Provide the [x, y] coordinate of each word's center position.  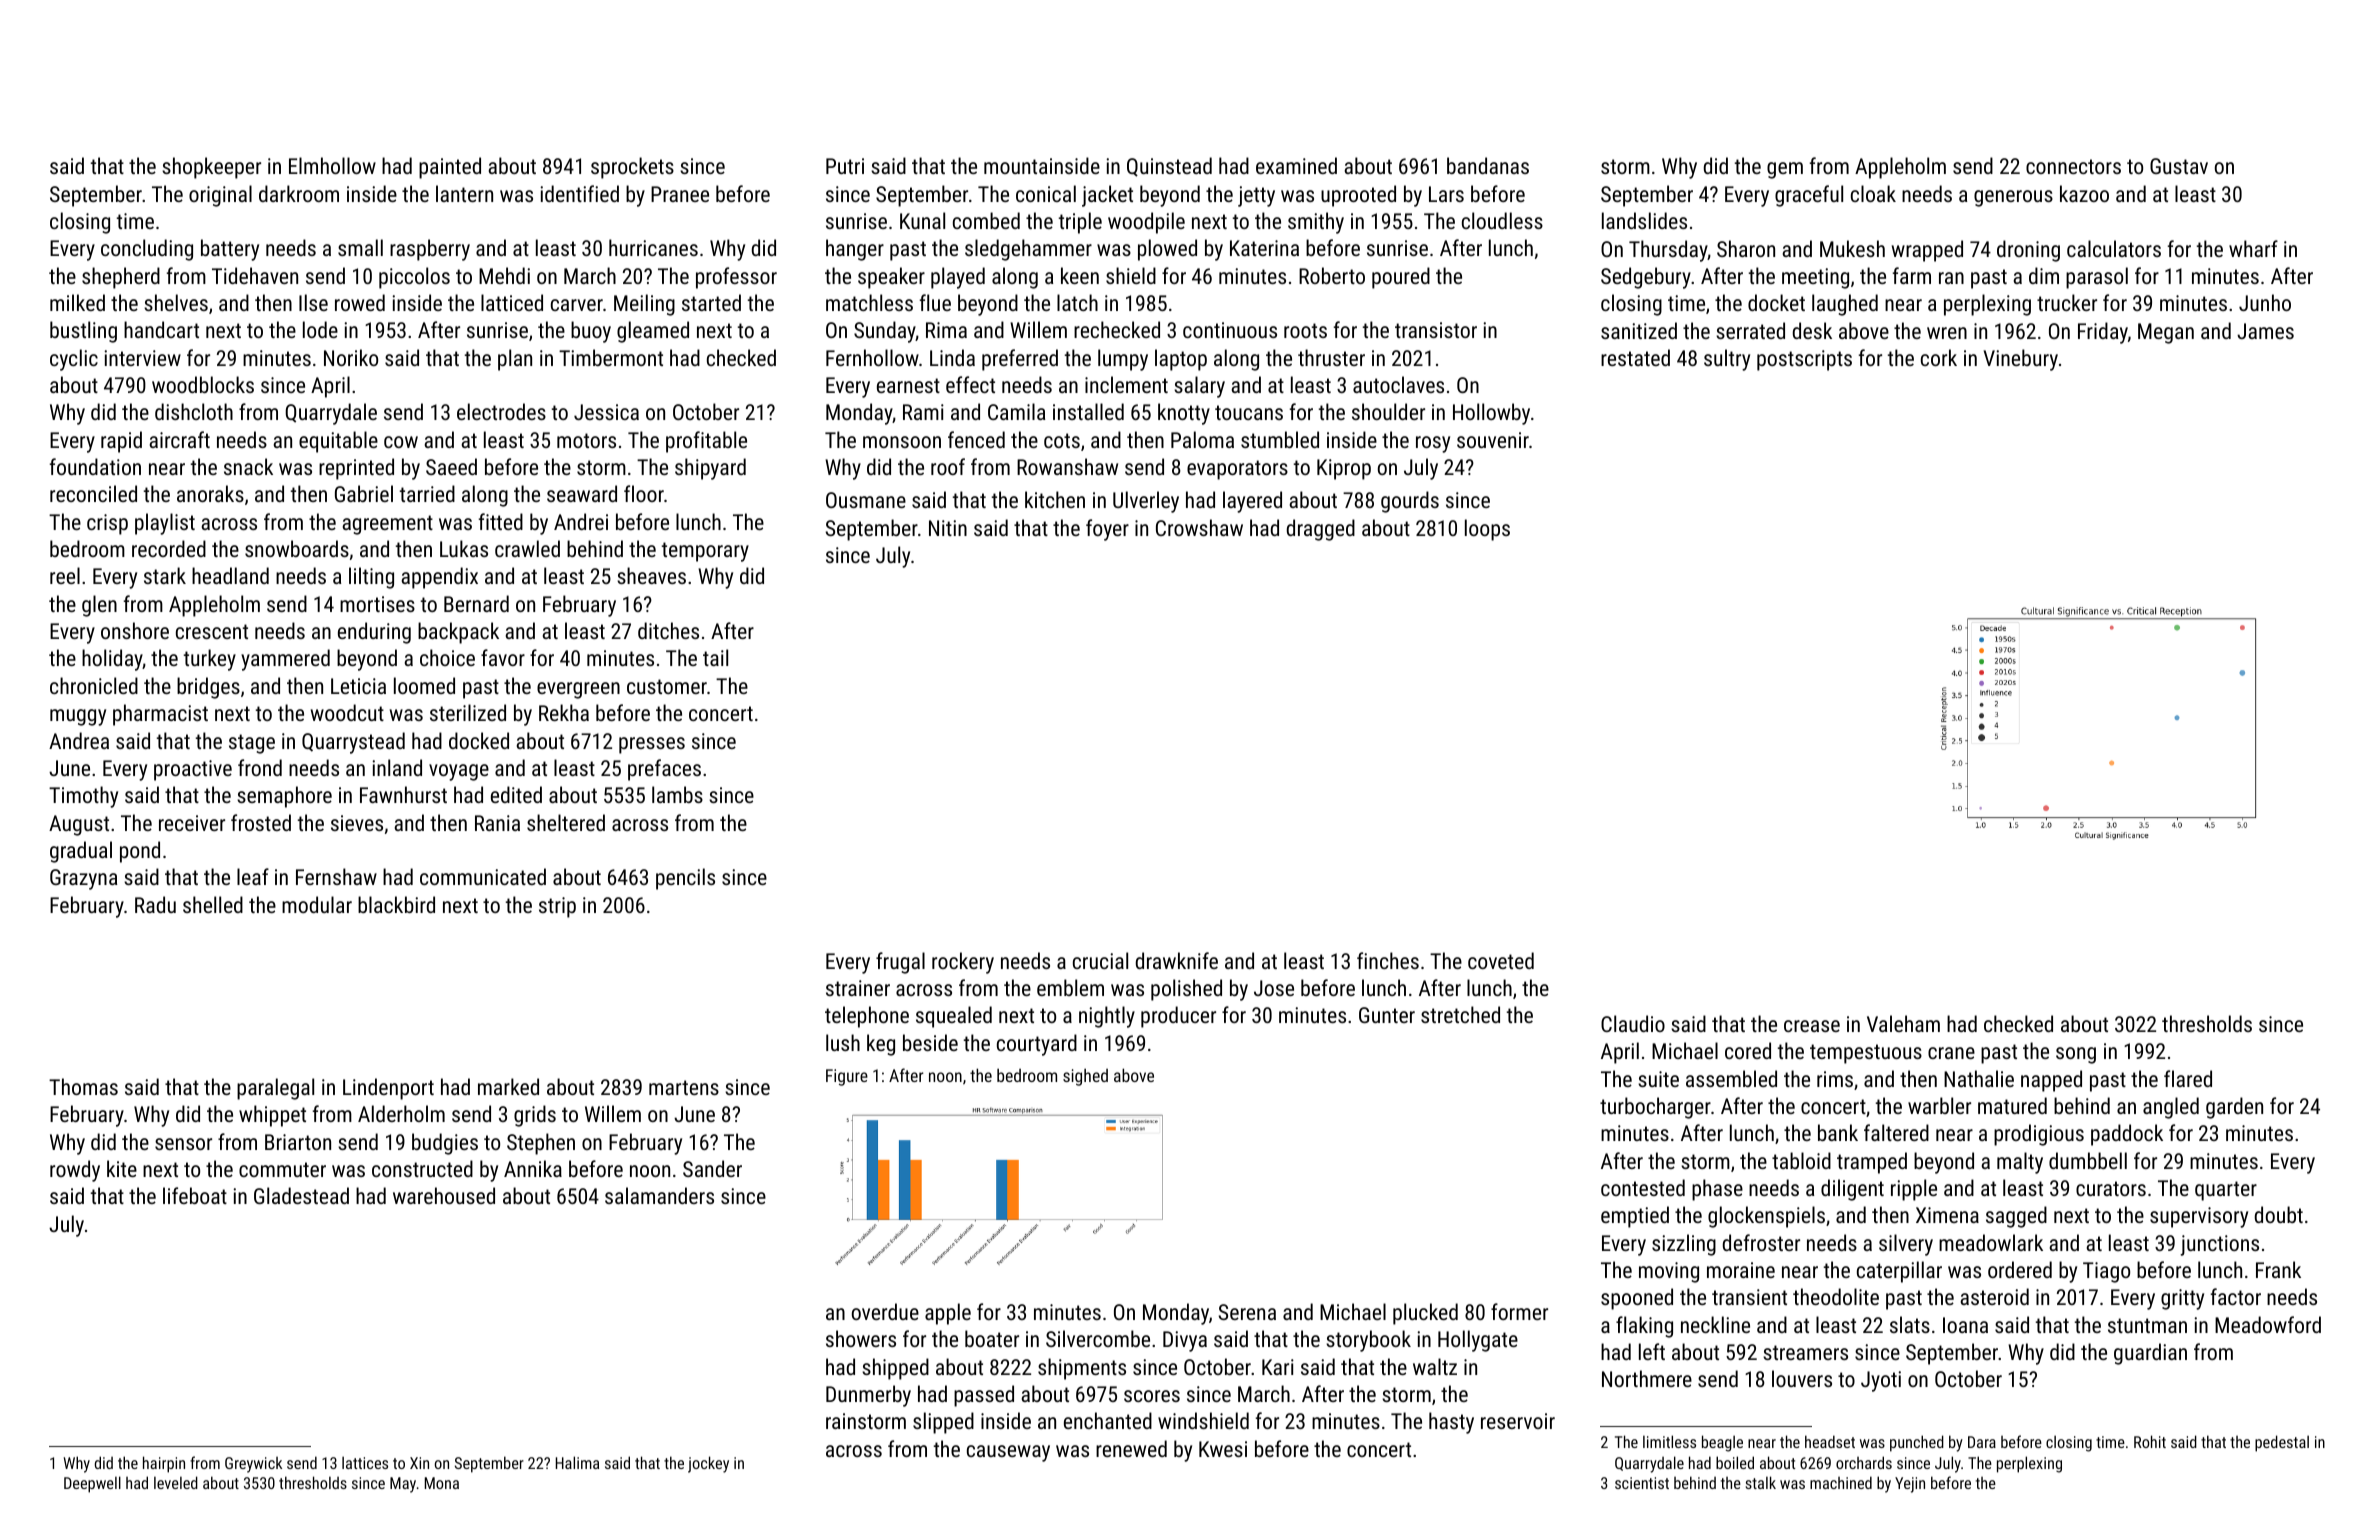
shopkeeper [211, 168]
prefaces [664, 770]
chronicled [94, 685]
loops [1487, 530]
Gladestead [301, 1195]
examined [1296, 165]
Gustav [2179, 166]
